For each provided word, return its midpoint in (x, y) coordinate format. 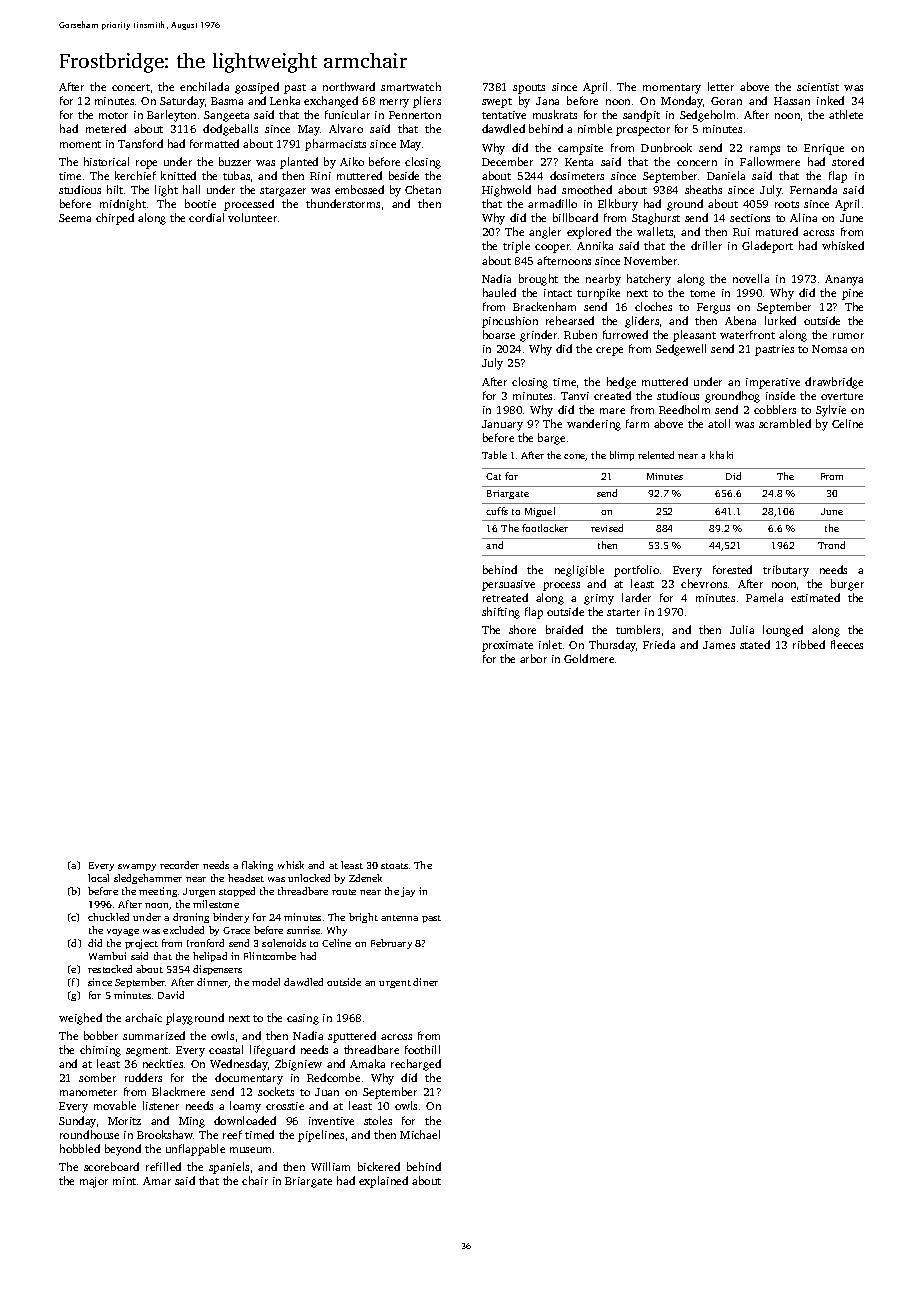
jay (408, 892)
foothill (422, 1049)
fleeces (847, 644)
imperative (773, 383)
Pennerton (415, 115)
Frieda (659, 644)
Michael (420, 1134)
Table (494, 455)
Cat (493, 476)
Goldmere (589, 658)
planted (299, 163)
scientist (818, 87)
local (98, 878)
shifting (501, 613)
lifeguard (272, 1051)
